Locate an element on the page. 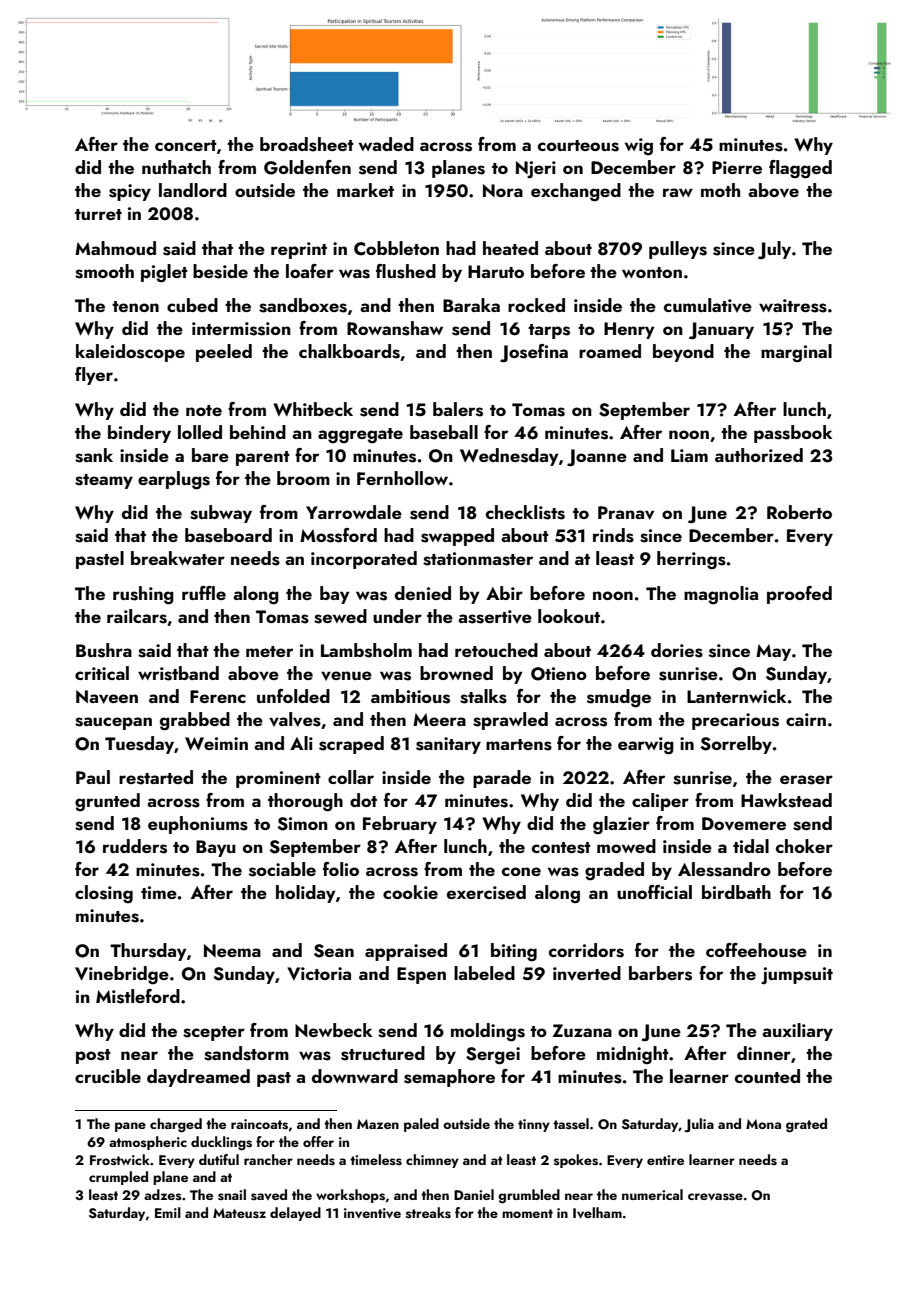  Roberto is located at coordinates (799, 512).
